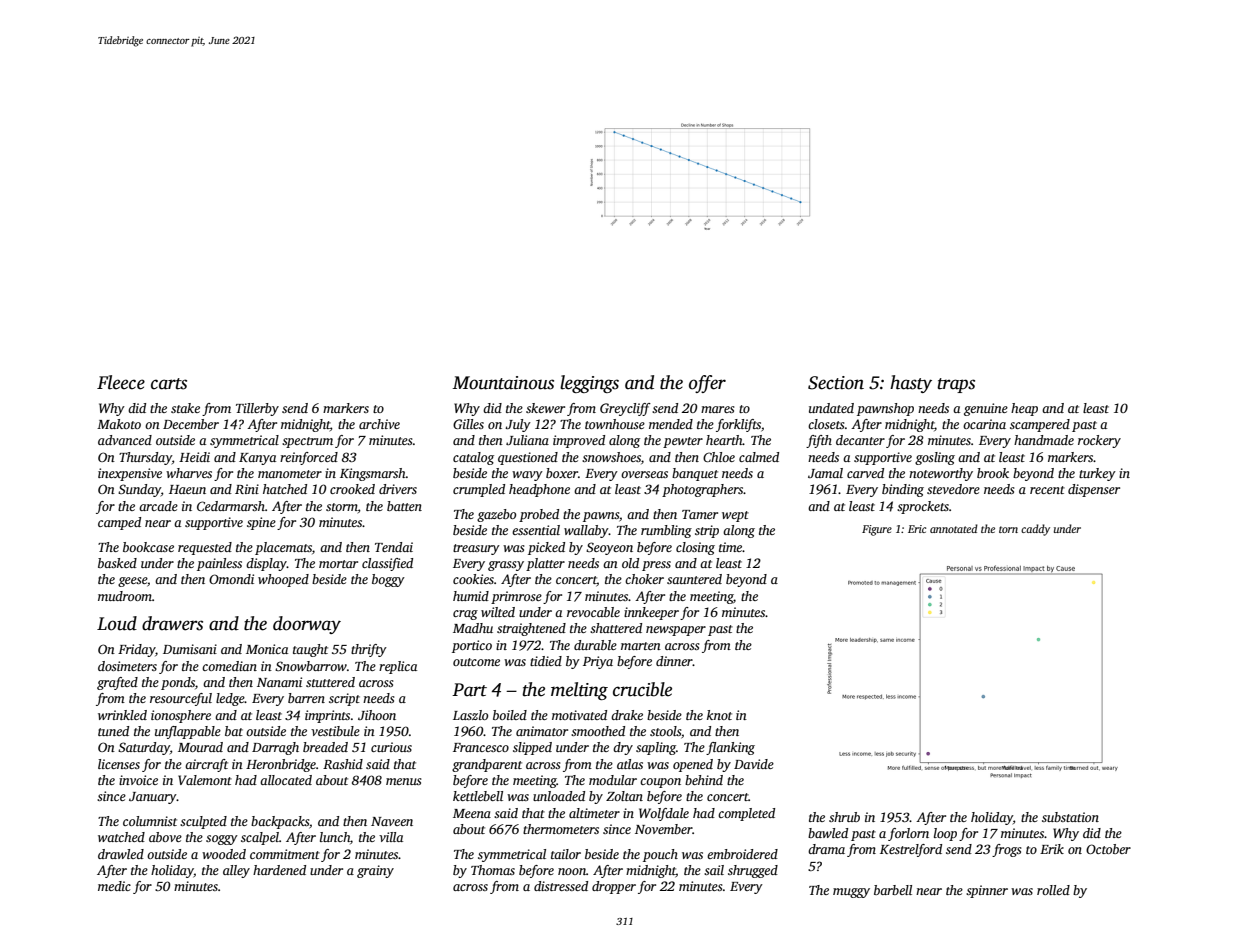 The image size is (1233, 952). I want to click on Wolfdale, so click(664, 814).
